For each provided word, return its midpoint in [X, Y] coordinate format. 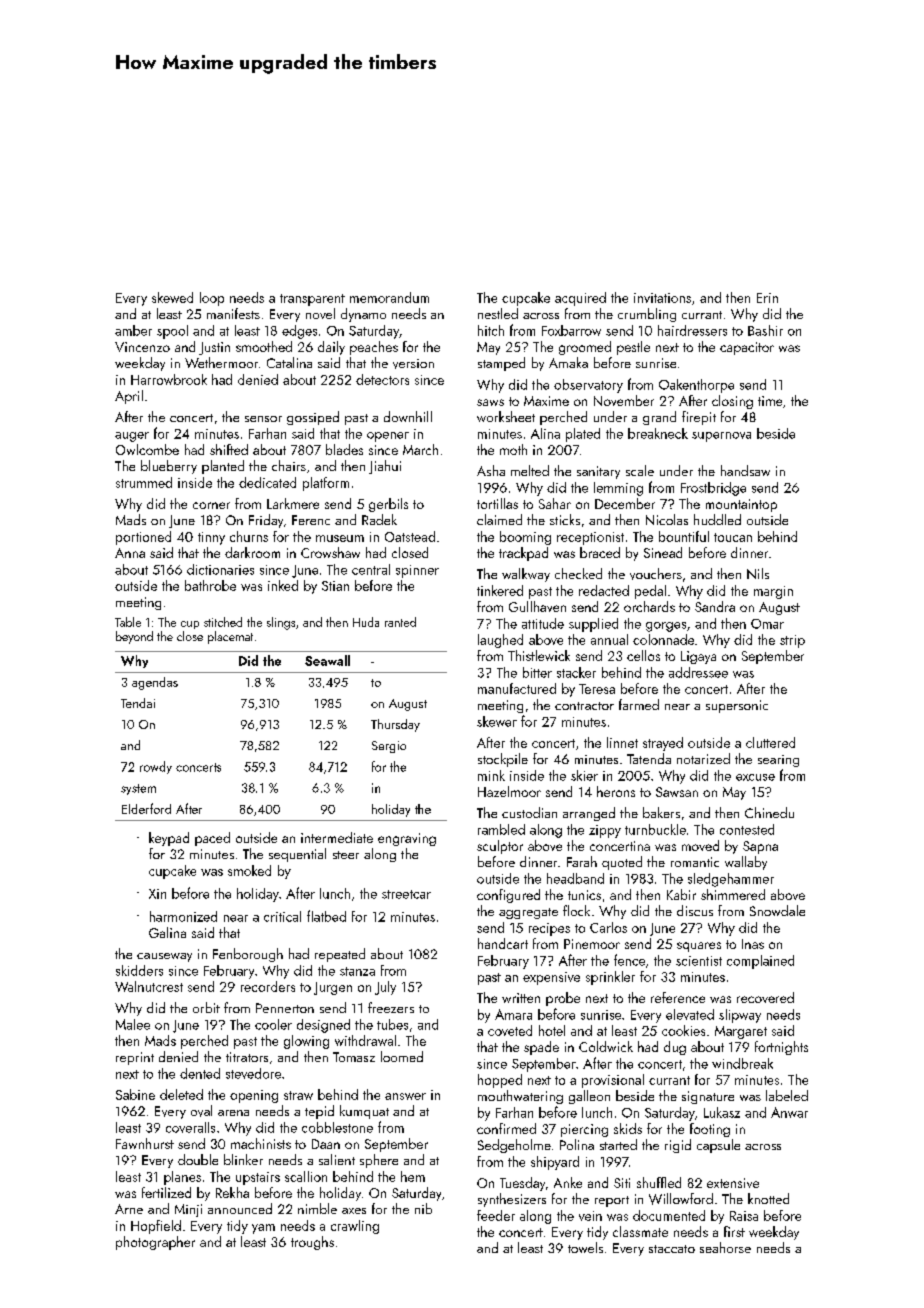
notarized [703, 758]
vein [590, 1216]
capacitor [747, 348]
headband [575, 878]
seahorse [725, 1247]
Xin [157, 894]
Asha [491, 470]
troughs [312, 1243]
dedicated [267, 482]
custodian [529, 812]
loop [212, 299]
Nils [758, 573]
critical [282, 916]
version [413, 364]
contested [747, 829]
